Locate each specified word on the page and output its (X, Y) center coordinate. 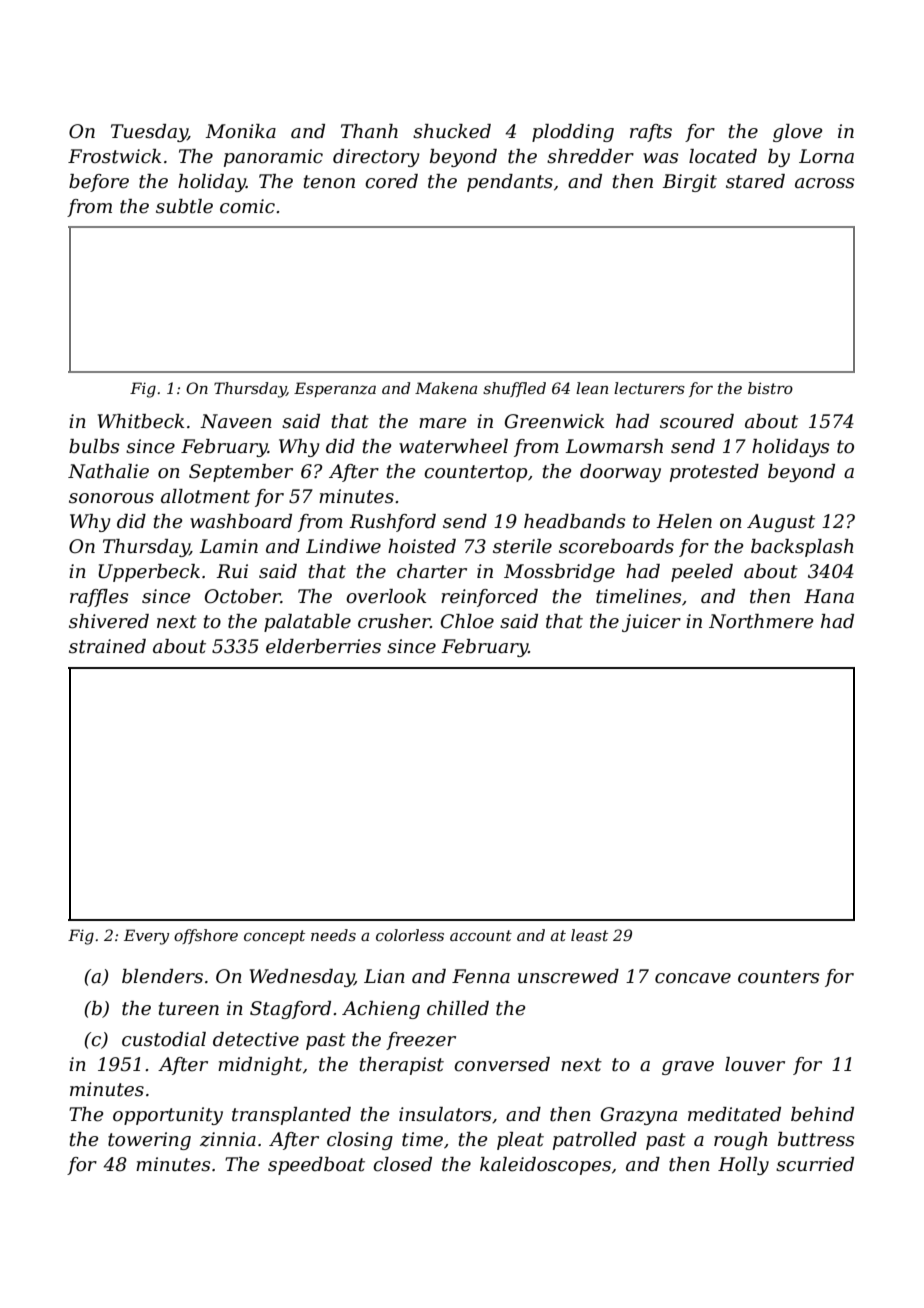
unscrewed (568, 976)
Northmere (761, 621)
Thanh (369, 131)
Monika (240, 131)
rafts (651, 133)
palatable (307, 623)
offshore (206, 936)
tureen (189, 1009)
